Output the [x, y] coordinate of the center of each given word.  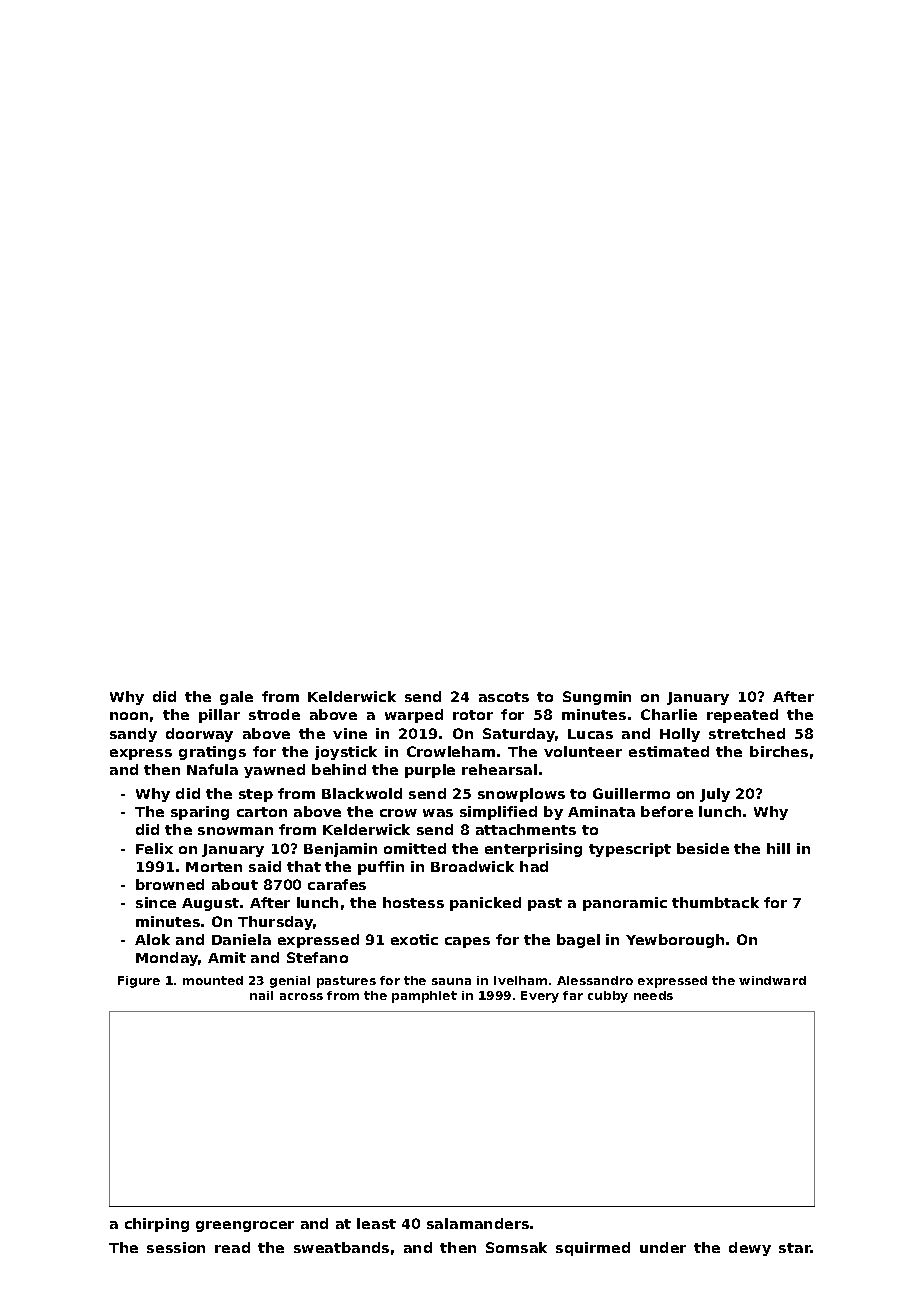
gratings [212, 753]
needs [653, 995]
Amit [227, 957]
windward [772, 980]
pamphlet [424, 997]
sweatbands [341, 1247]
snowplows [521, 795]
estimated [669, 751]
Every [540, 997]
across [301, 996]
